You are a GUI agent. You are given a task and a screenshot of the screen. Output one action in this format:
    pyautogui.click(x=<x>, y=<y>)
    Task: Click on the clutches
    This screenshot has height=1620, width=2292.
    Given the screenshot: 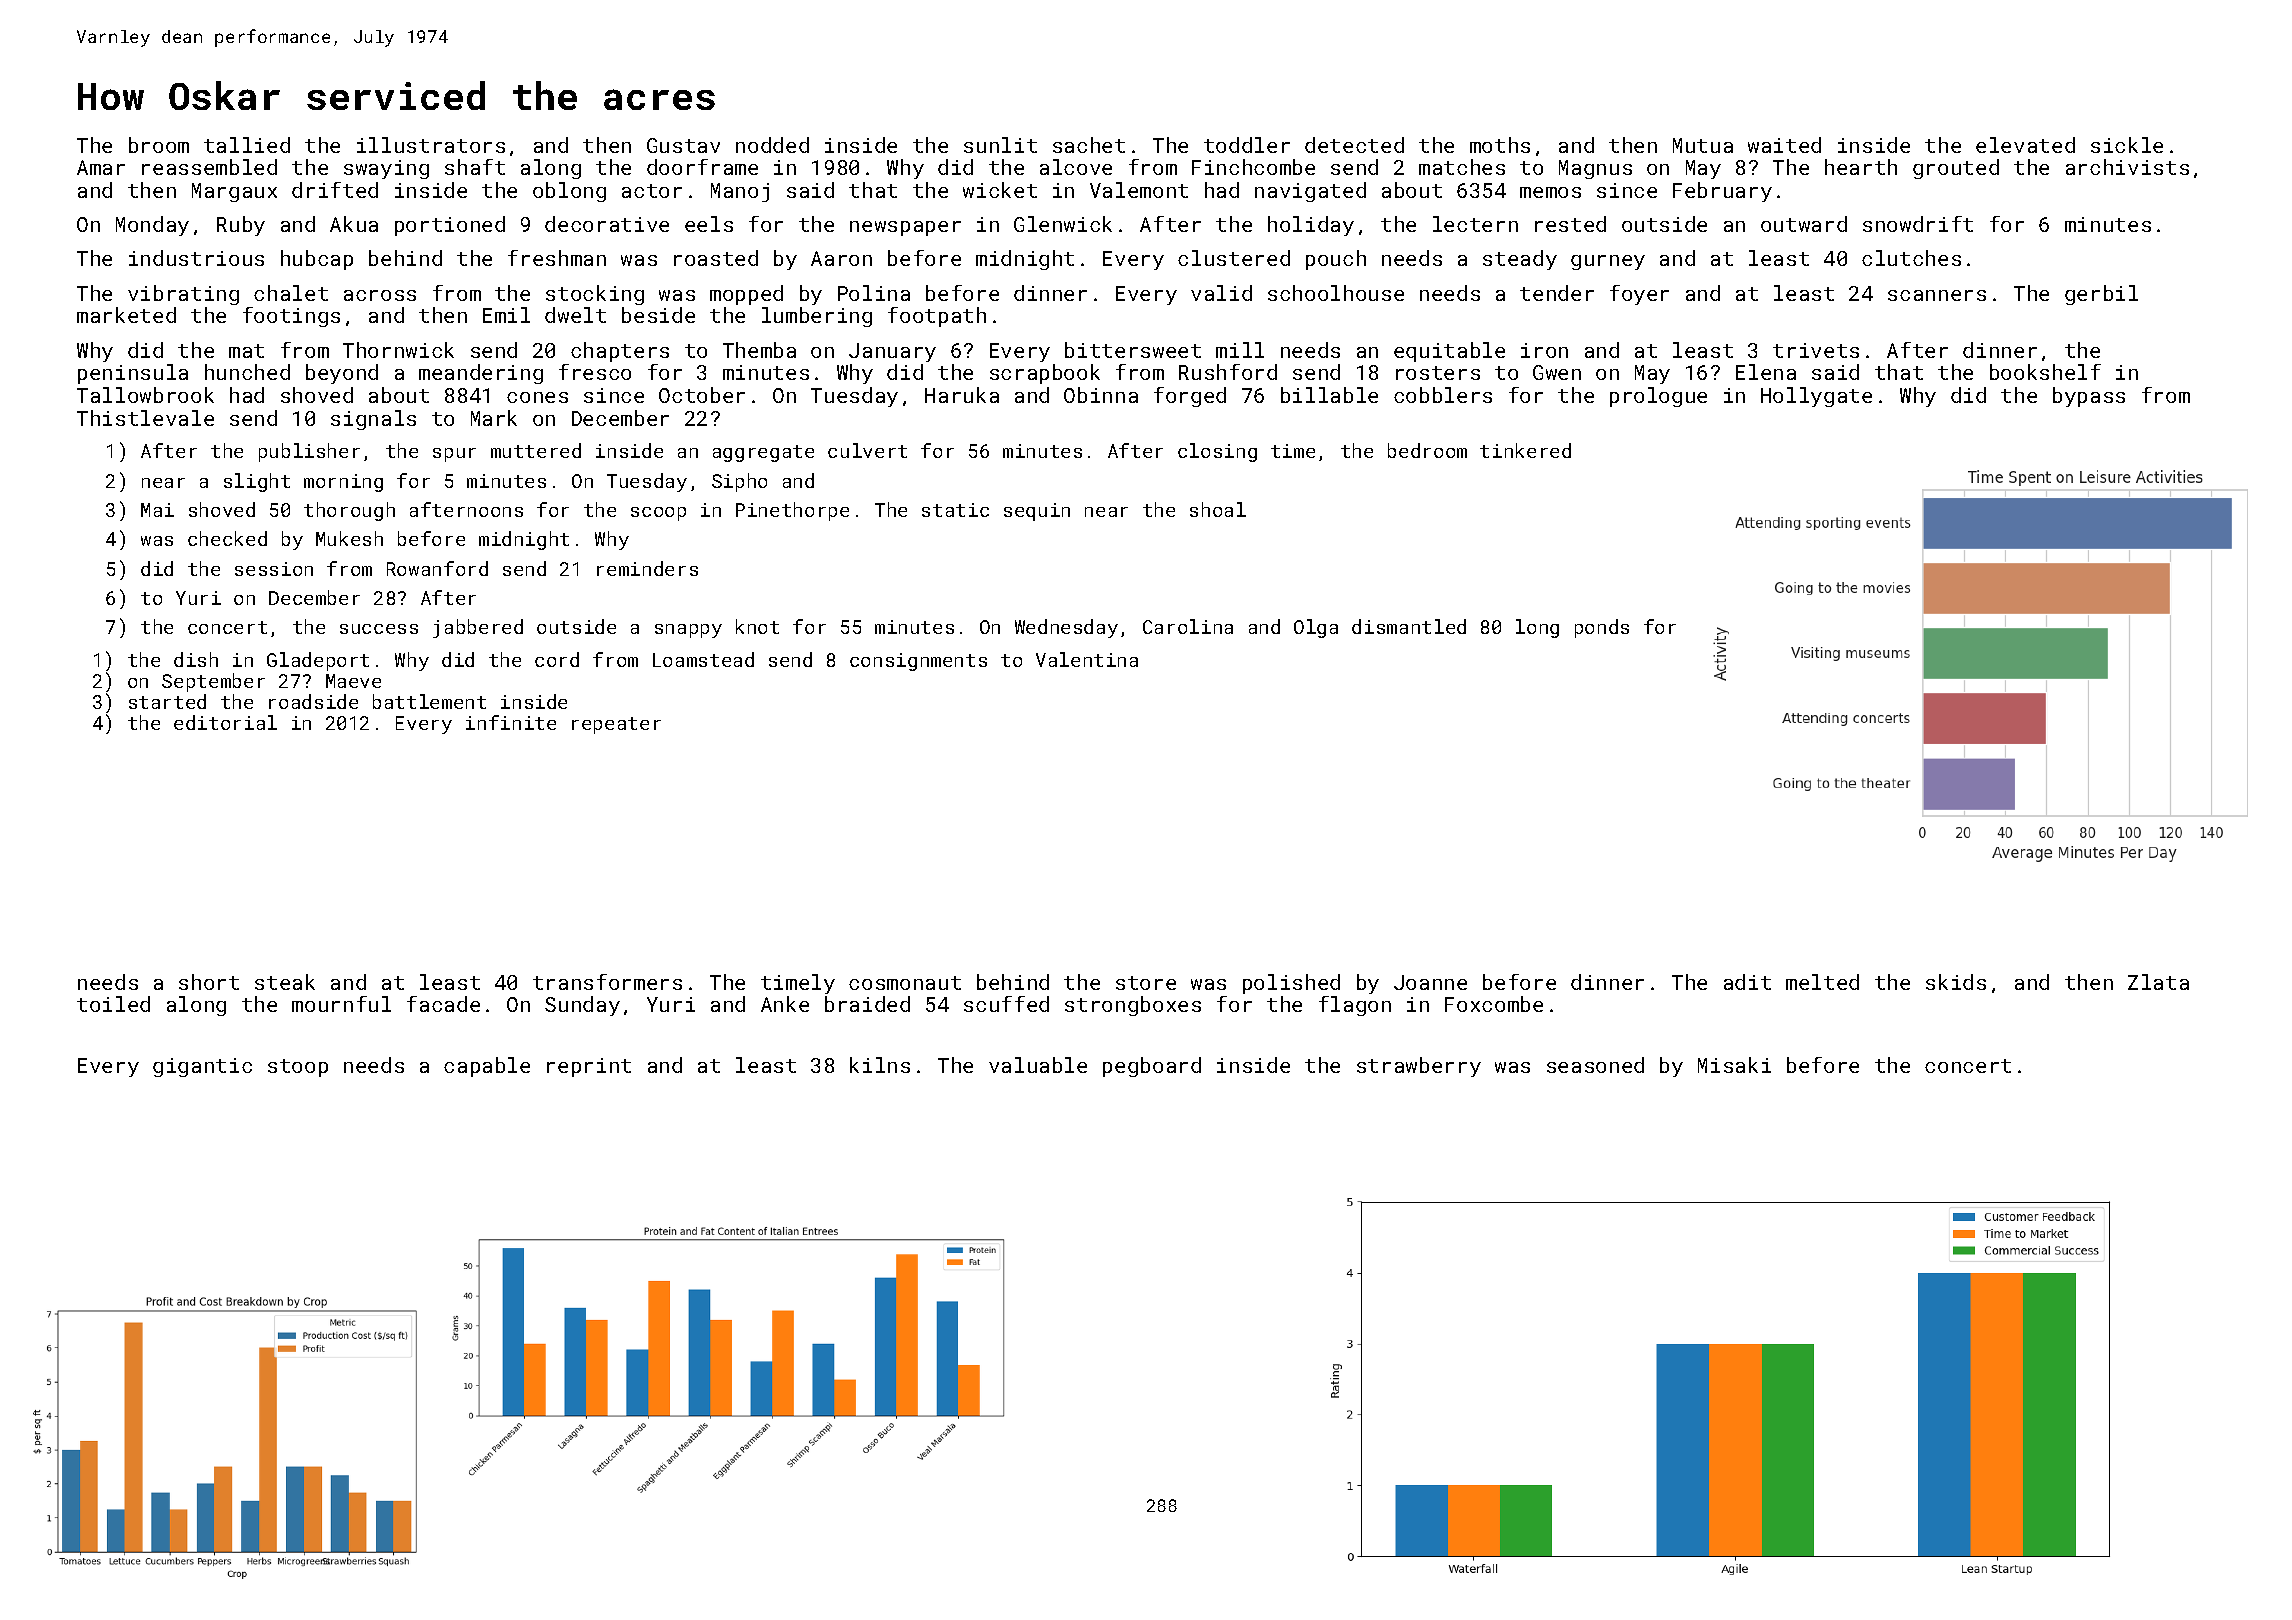 What is the action you would take?
    pyautogui.click(x=1911, y=258)
